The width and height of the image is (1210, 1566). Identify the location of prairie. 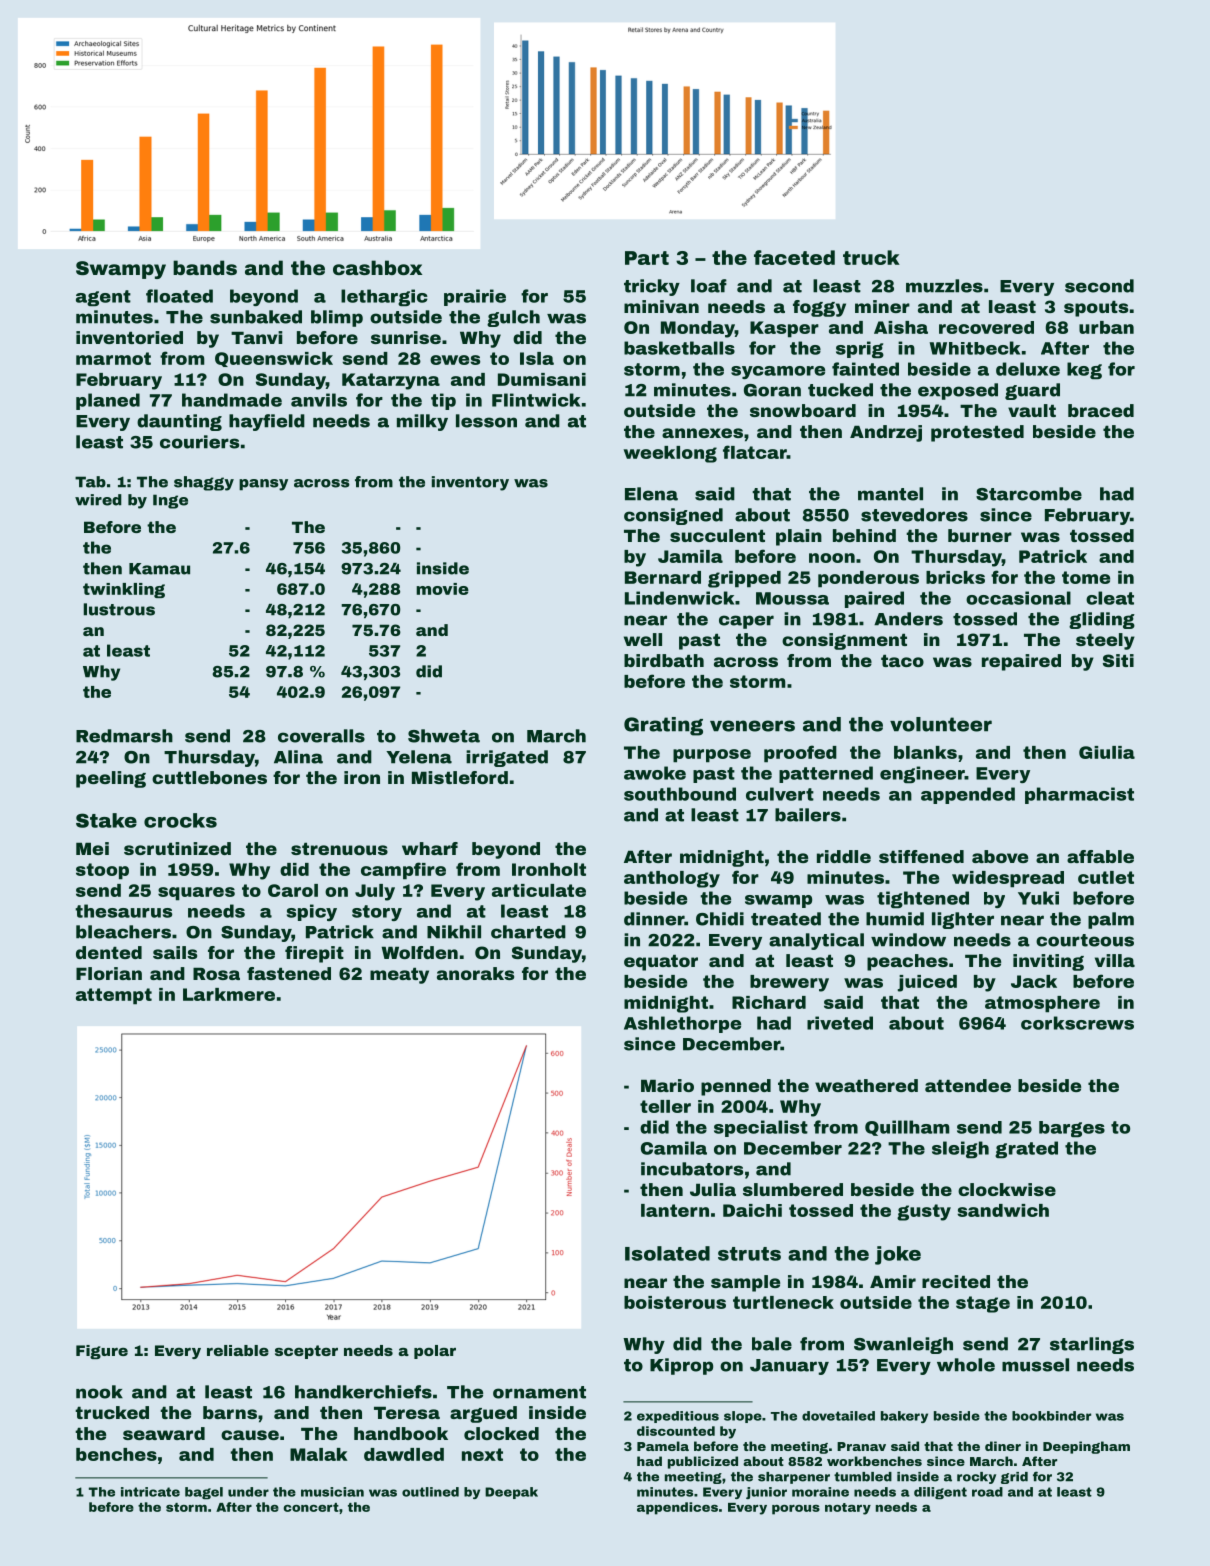
(475, 297).
